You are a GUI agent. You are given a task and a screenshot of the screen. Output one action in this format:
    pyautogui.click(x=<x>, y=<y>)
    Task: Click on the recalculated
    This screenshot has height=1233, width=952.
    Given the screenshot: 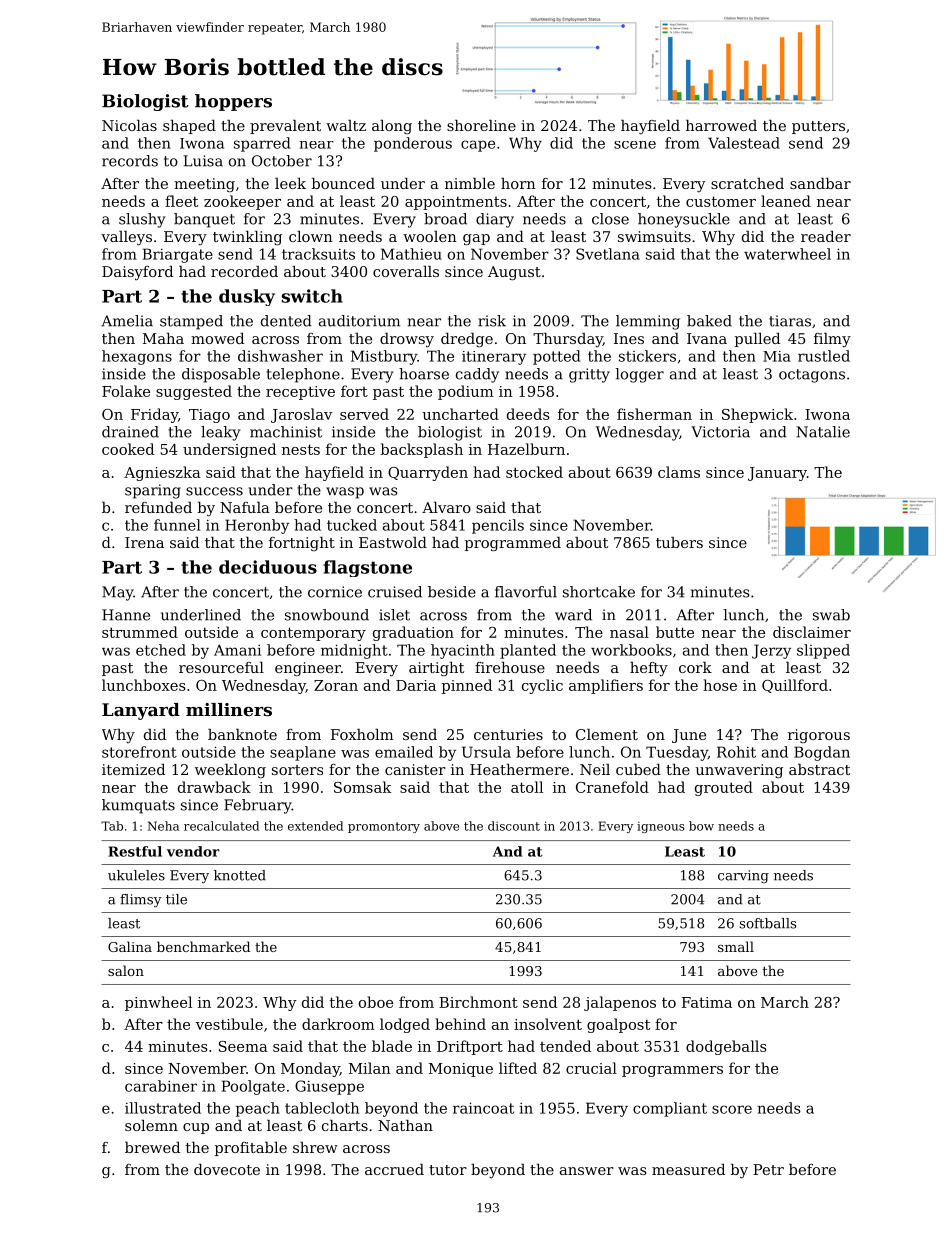 What is the action you would take?
    pyautogui.click(x=221, y=826)
